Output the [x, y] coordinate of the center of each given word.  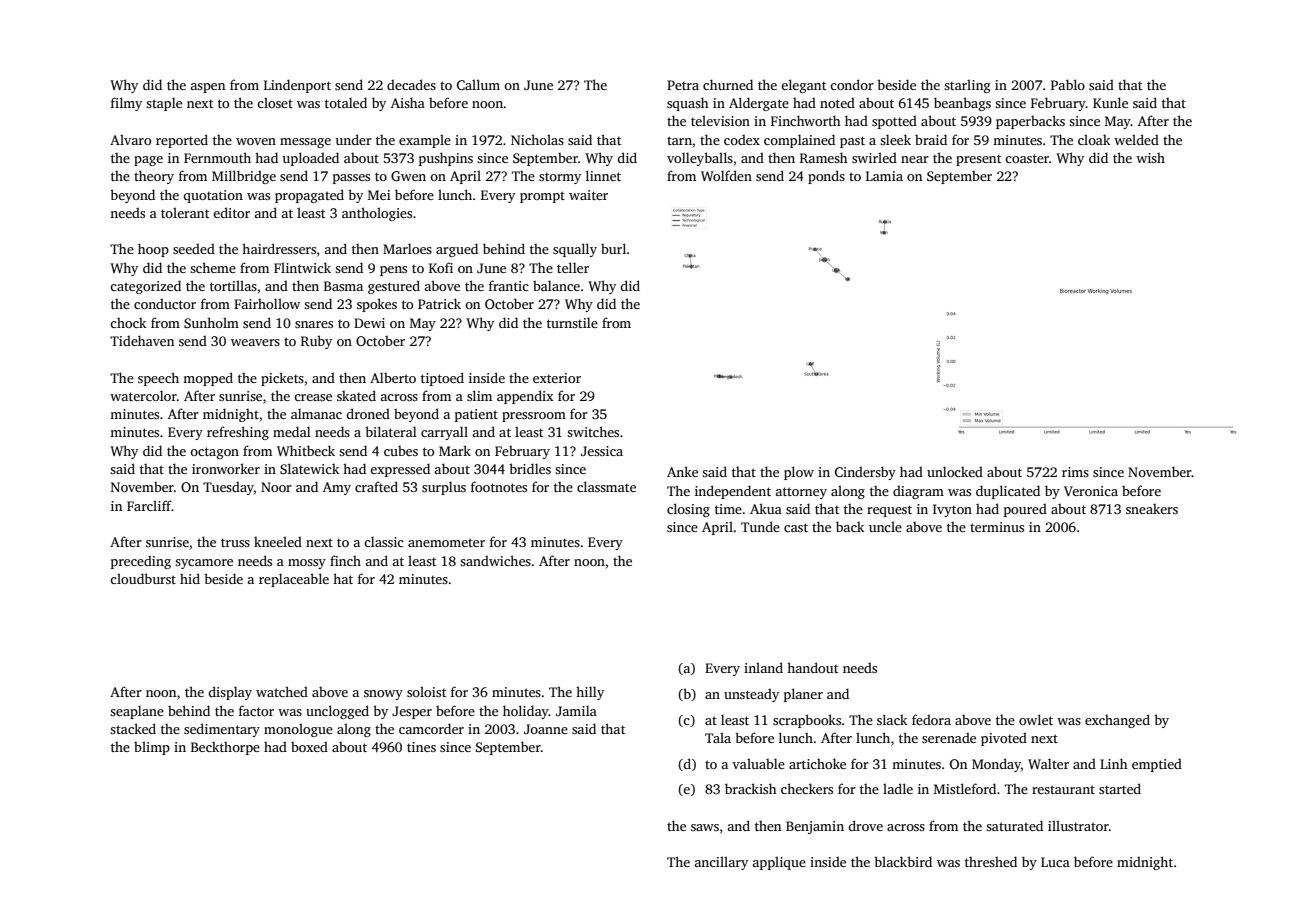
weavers [255, 342]
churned [728, 84]
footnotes [499, 486]
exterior [557, 378]
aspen [208, 88]
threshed [991, 861]
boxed [309, 746]
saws [705, 827]
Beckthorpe [225, 748]
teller [573, 267]
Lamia [884, 176]
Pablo [1068, 84]
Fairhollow [267, 303]
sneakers [1152, 508]
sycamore [204, 564]
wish [1150, 158]
